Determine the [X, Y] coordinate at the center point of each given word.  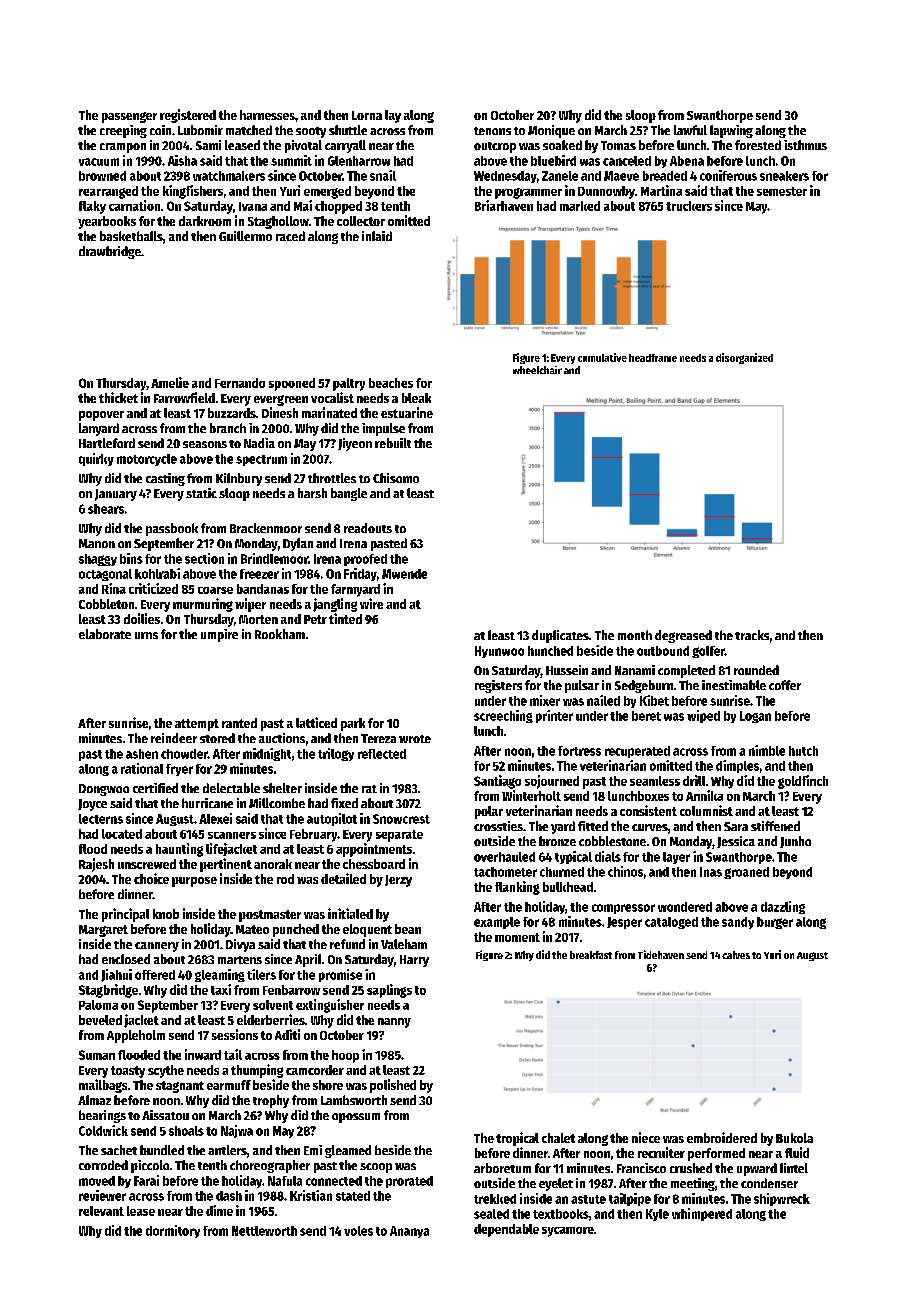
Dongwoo [104, 790]
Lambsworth [354, 1100]
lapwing [731, 131]
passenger [129, 117]
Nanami [635, 670]
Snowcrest [401, 819]
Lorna [367, 115]
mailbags [103, 1086]
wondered [685, 907]
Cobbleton [106, 604]
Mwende [404, 574]
